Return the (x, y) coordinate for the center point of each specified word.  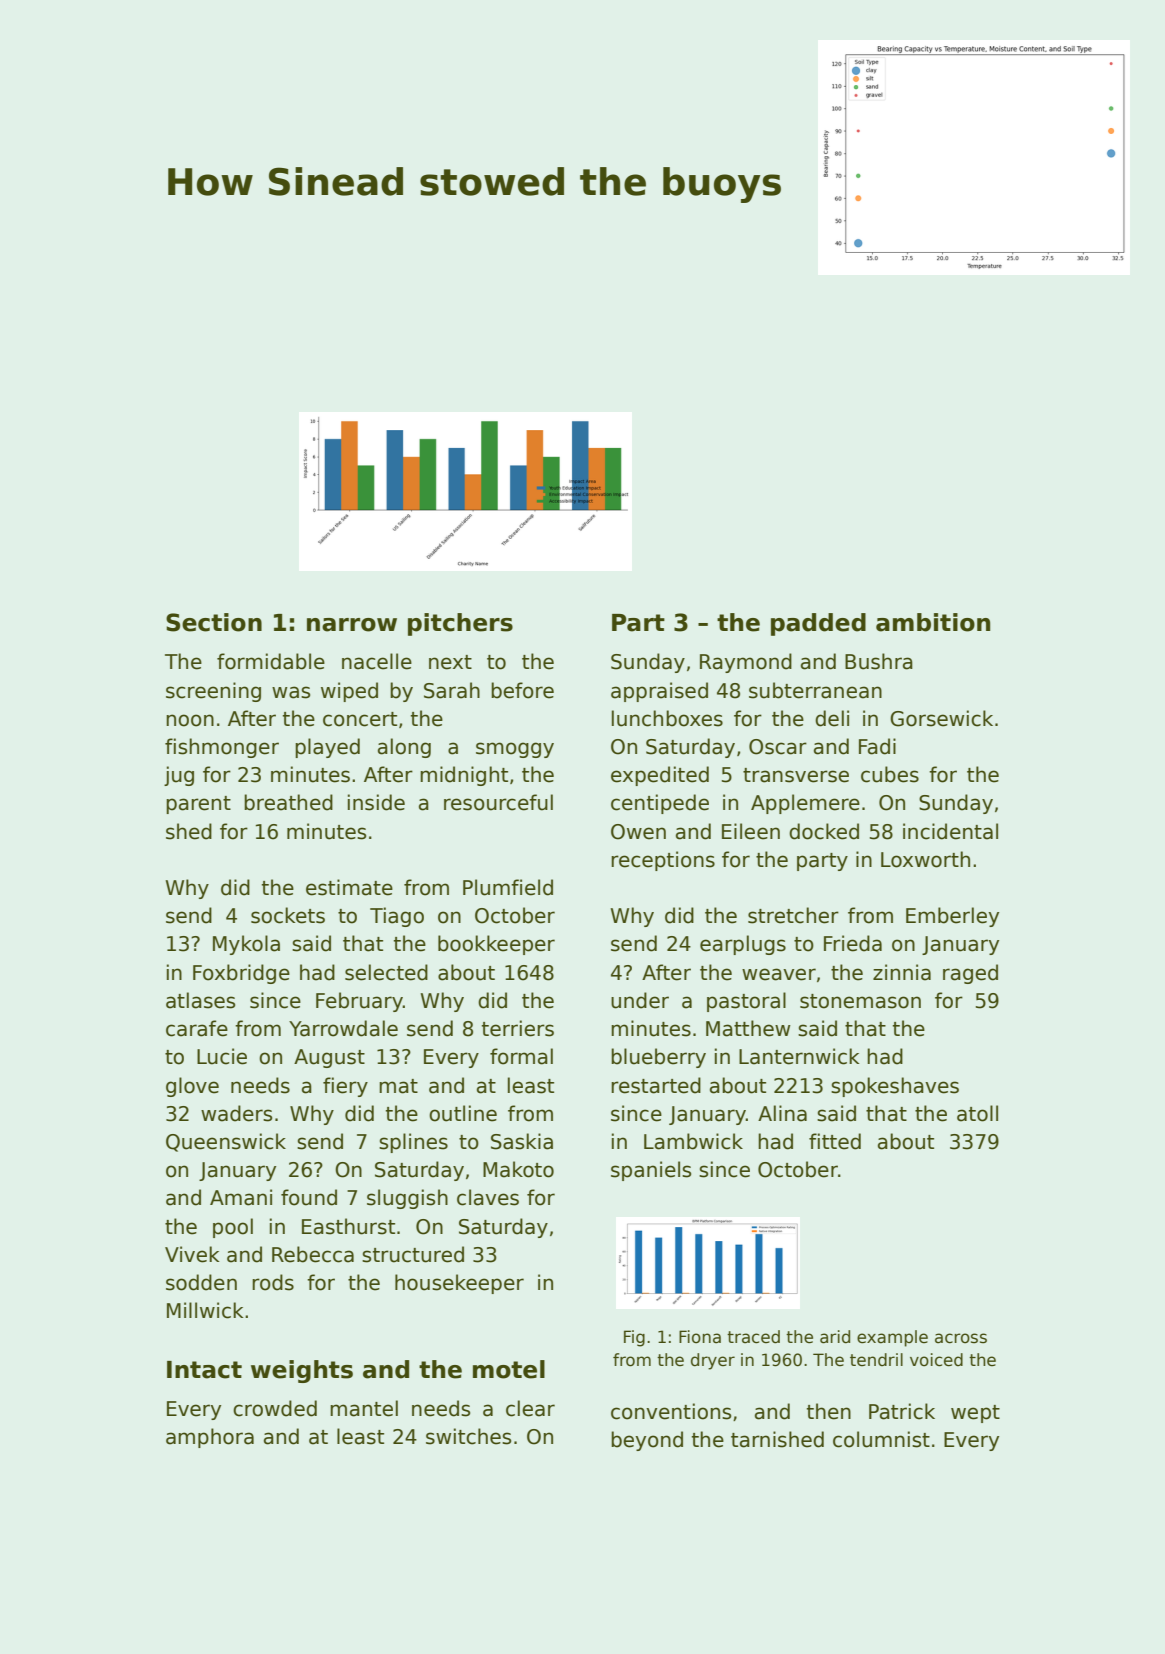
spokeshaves (895, 1087)
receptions (663, 861)
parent (198, 805)
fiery (345, 1087)
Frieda (853, 943)
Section (214, 622)
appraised (659, 692)
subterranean (815, 690)
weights (302, 1371)
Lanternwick (799, 1056)
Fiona (700, 1337)
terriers (518, 1028)
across (961, 1338)
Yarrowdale (343, 1028)
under (640, 1000)
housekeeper (459, 1284)
